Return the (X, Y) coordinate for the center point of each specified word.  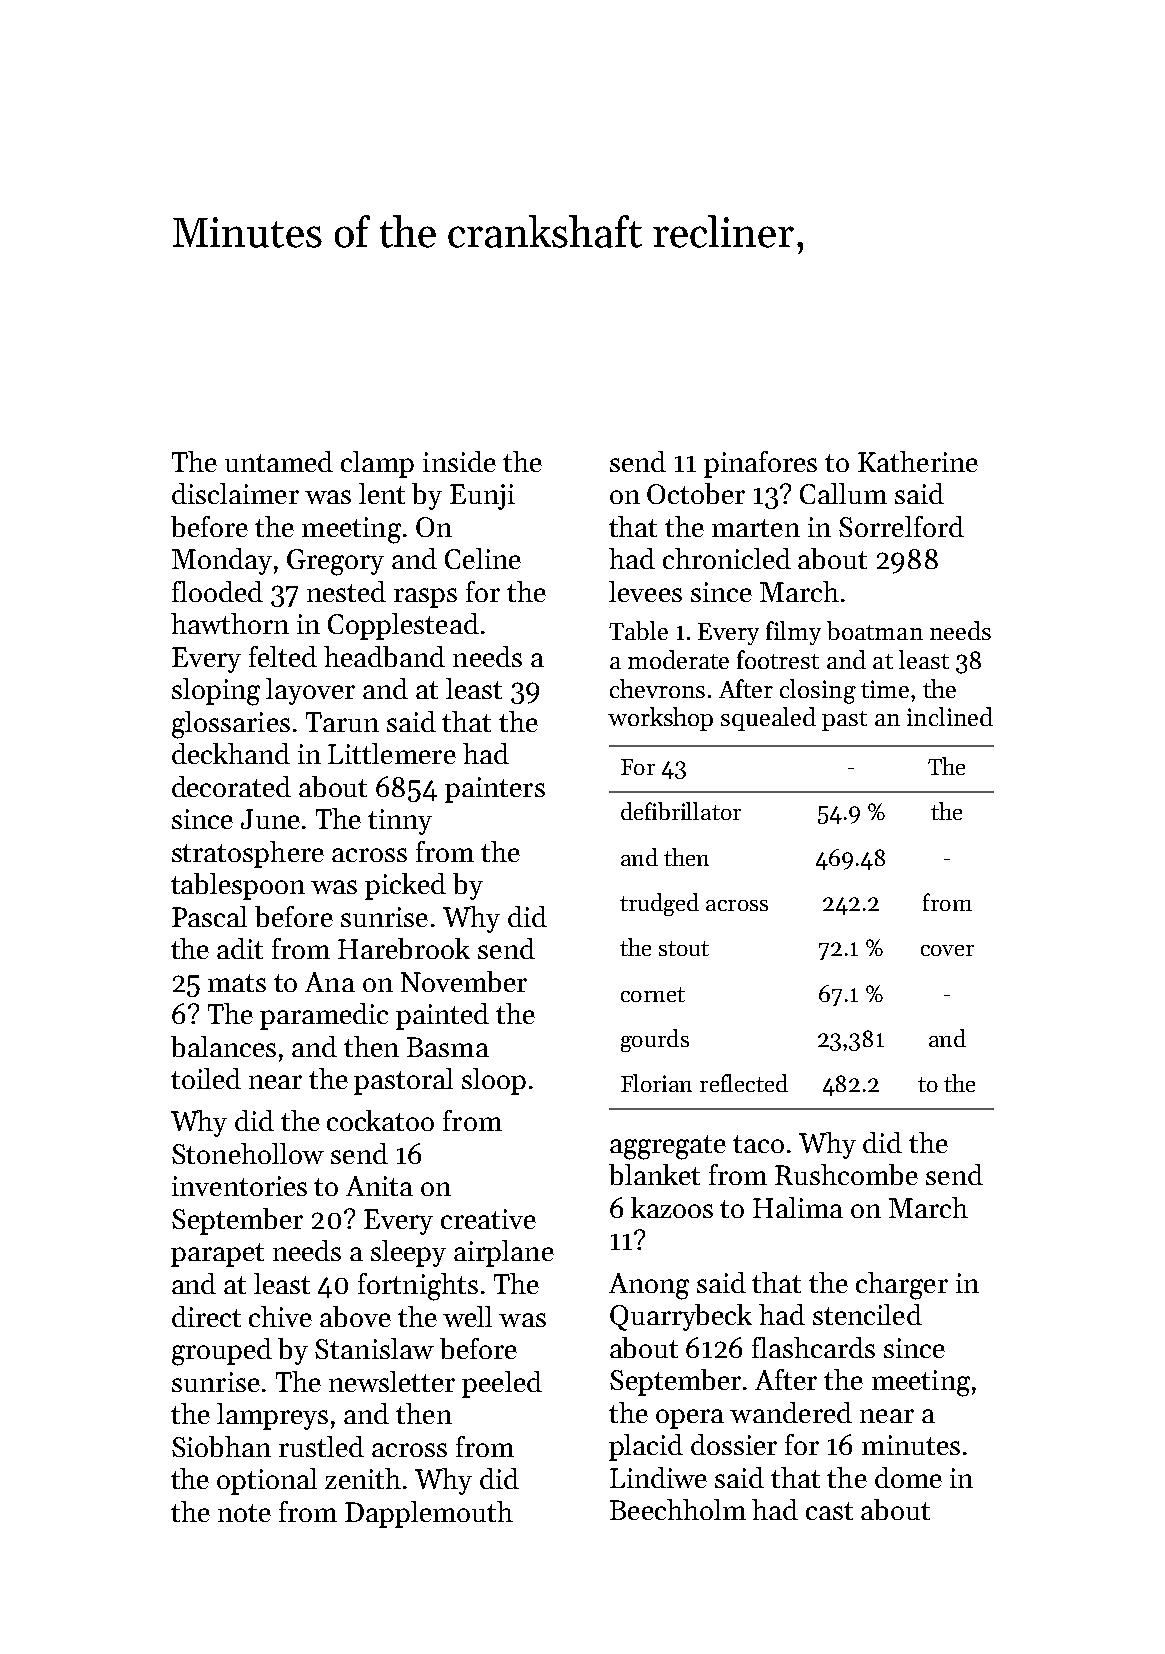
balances (223, 1046)
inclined (950, 716)
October (696, 493)
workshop (660, 719)
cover (947, 950)
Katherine (918, 461)
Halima (798, 1207)
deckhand (231, 753)
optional (267, 1481)
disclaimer (235, 493)
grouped (222, 1352)
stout (684, 948)
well (467, 1316)
